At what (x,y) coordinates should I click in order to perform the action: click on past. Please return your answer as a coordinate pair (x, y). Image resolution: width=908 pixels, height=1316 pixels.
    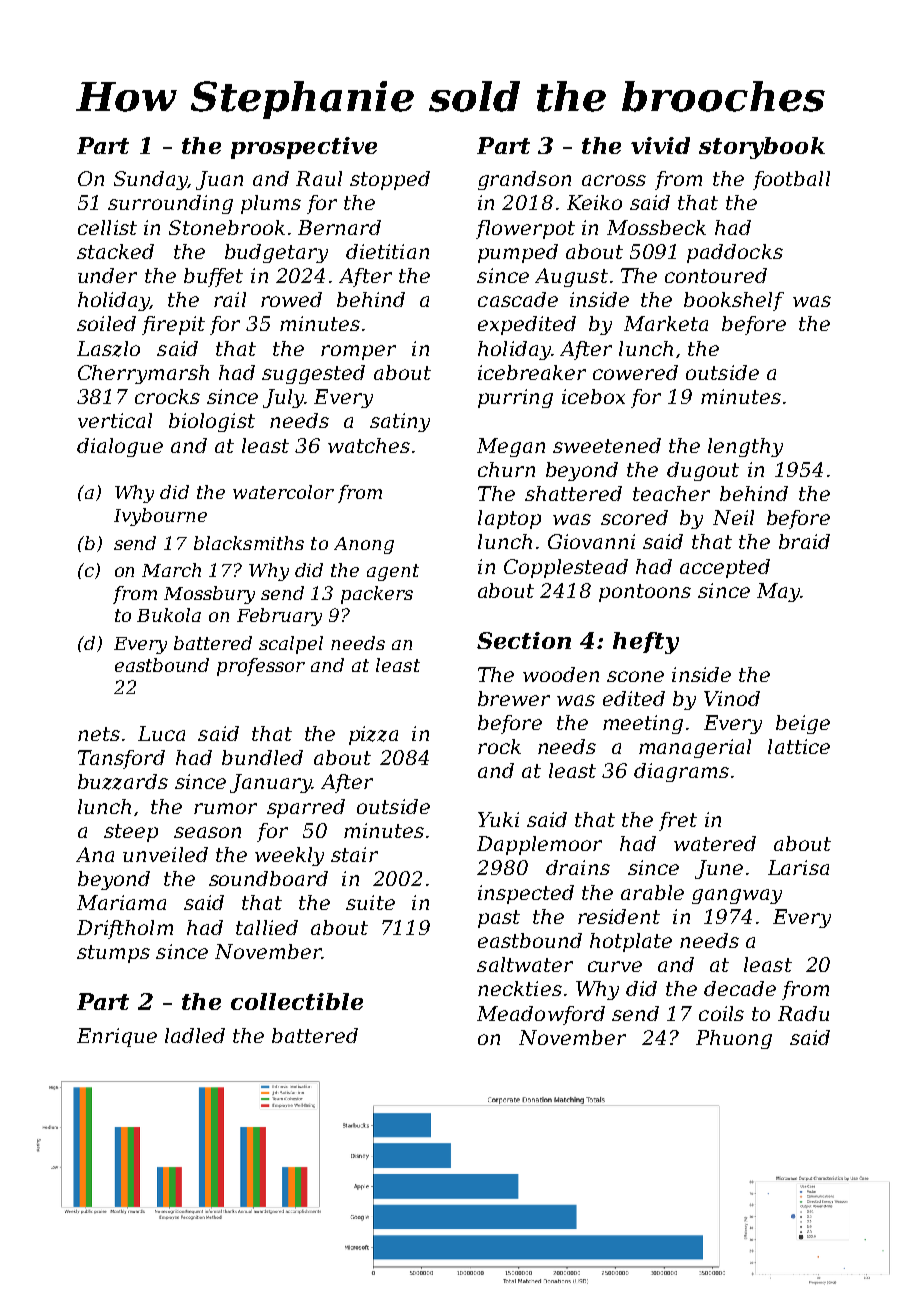
    Looking at the image, I should click on (499, 919).
